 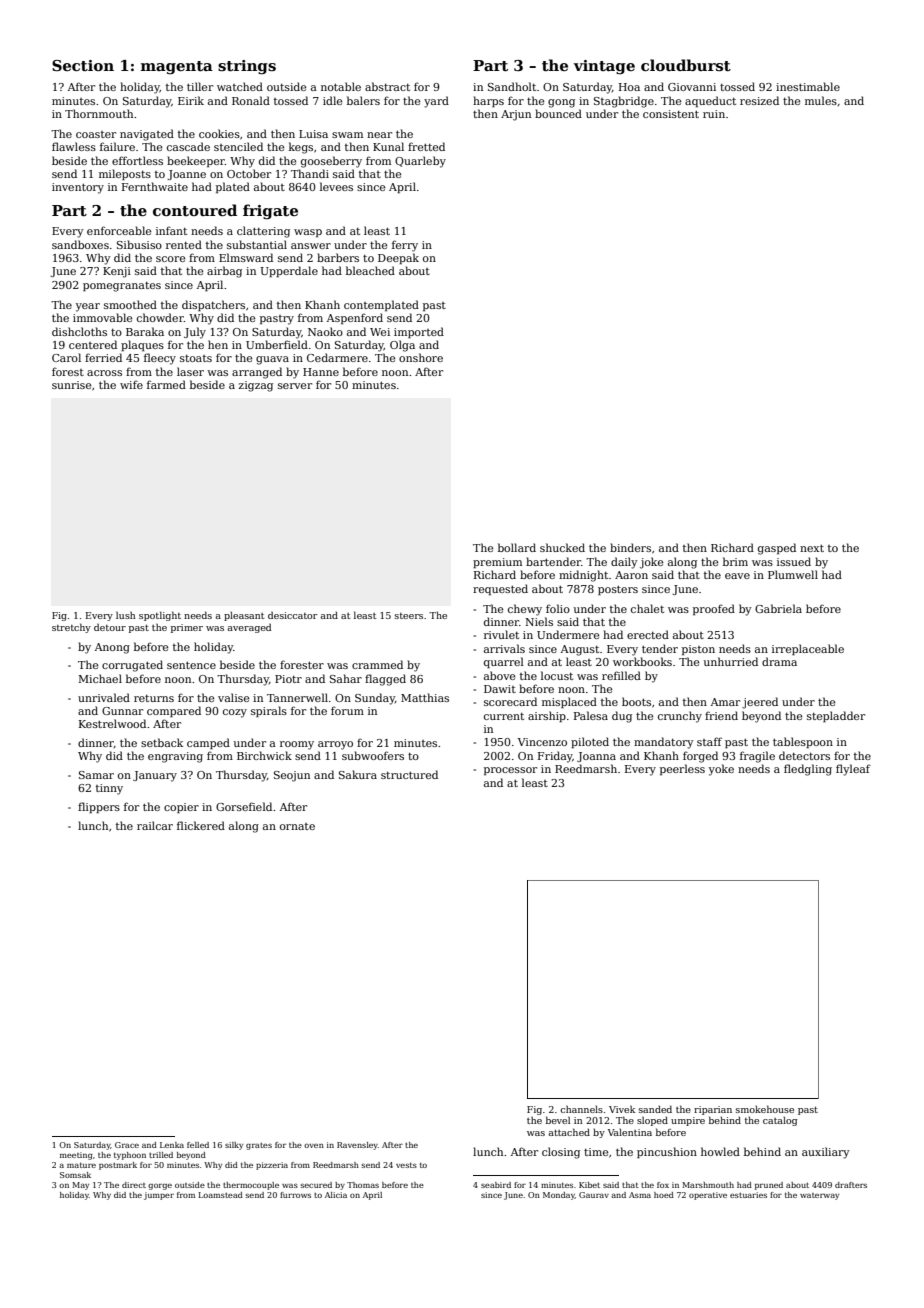 What do you see at coordinates (496, 1185) in the page?
I see `seabird` at bounding box center [496, 1185].
